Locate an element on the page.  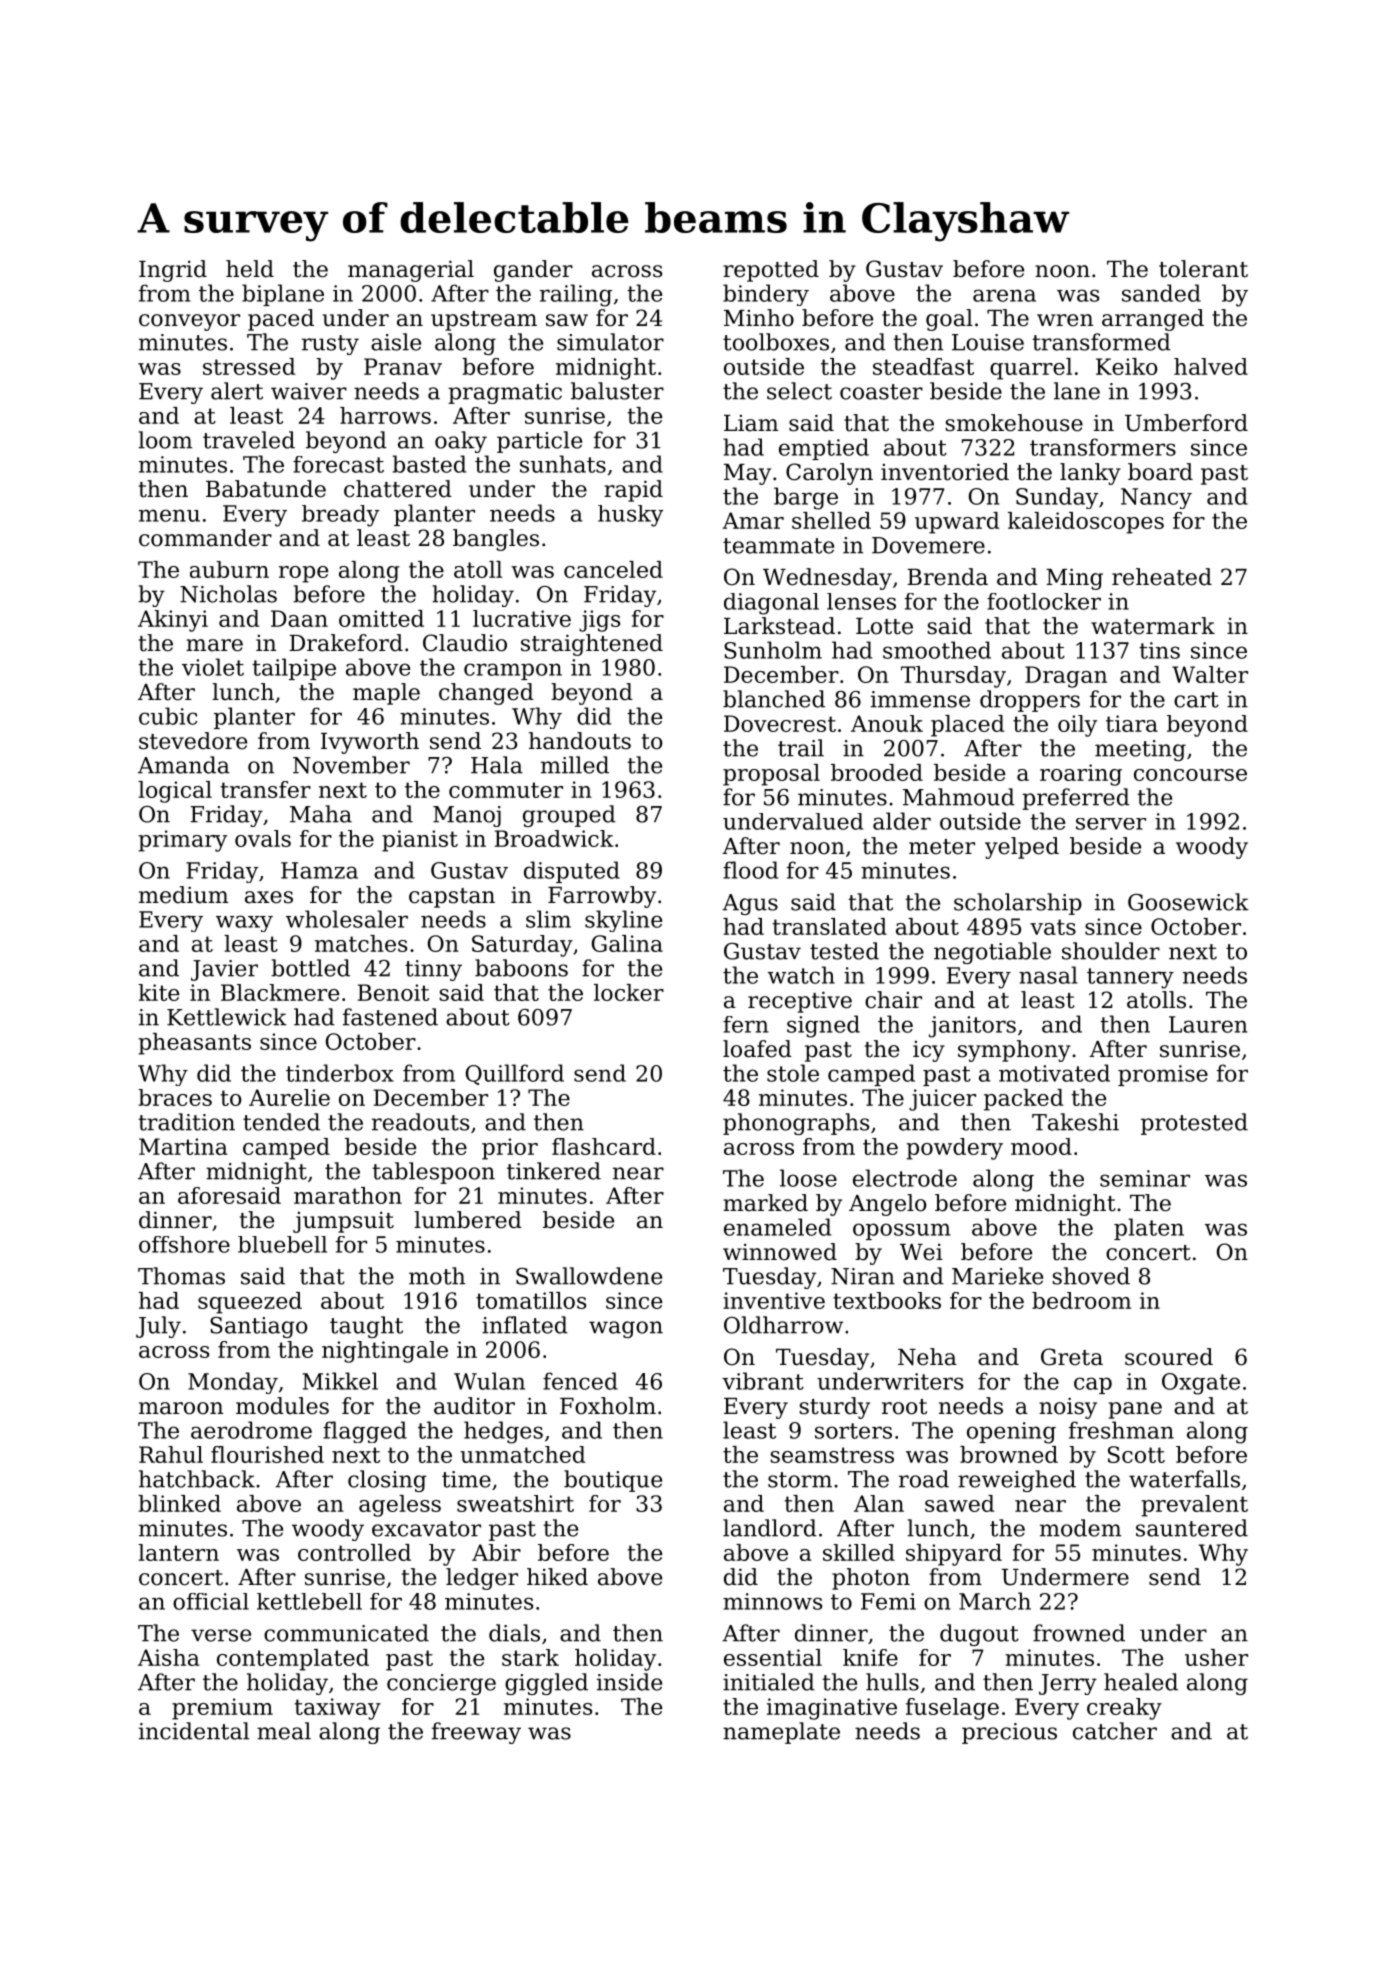
railing is located at coordinates (576, 295).
